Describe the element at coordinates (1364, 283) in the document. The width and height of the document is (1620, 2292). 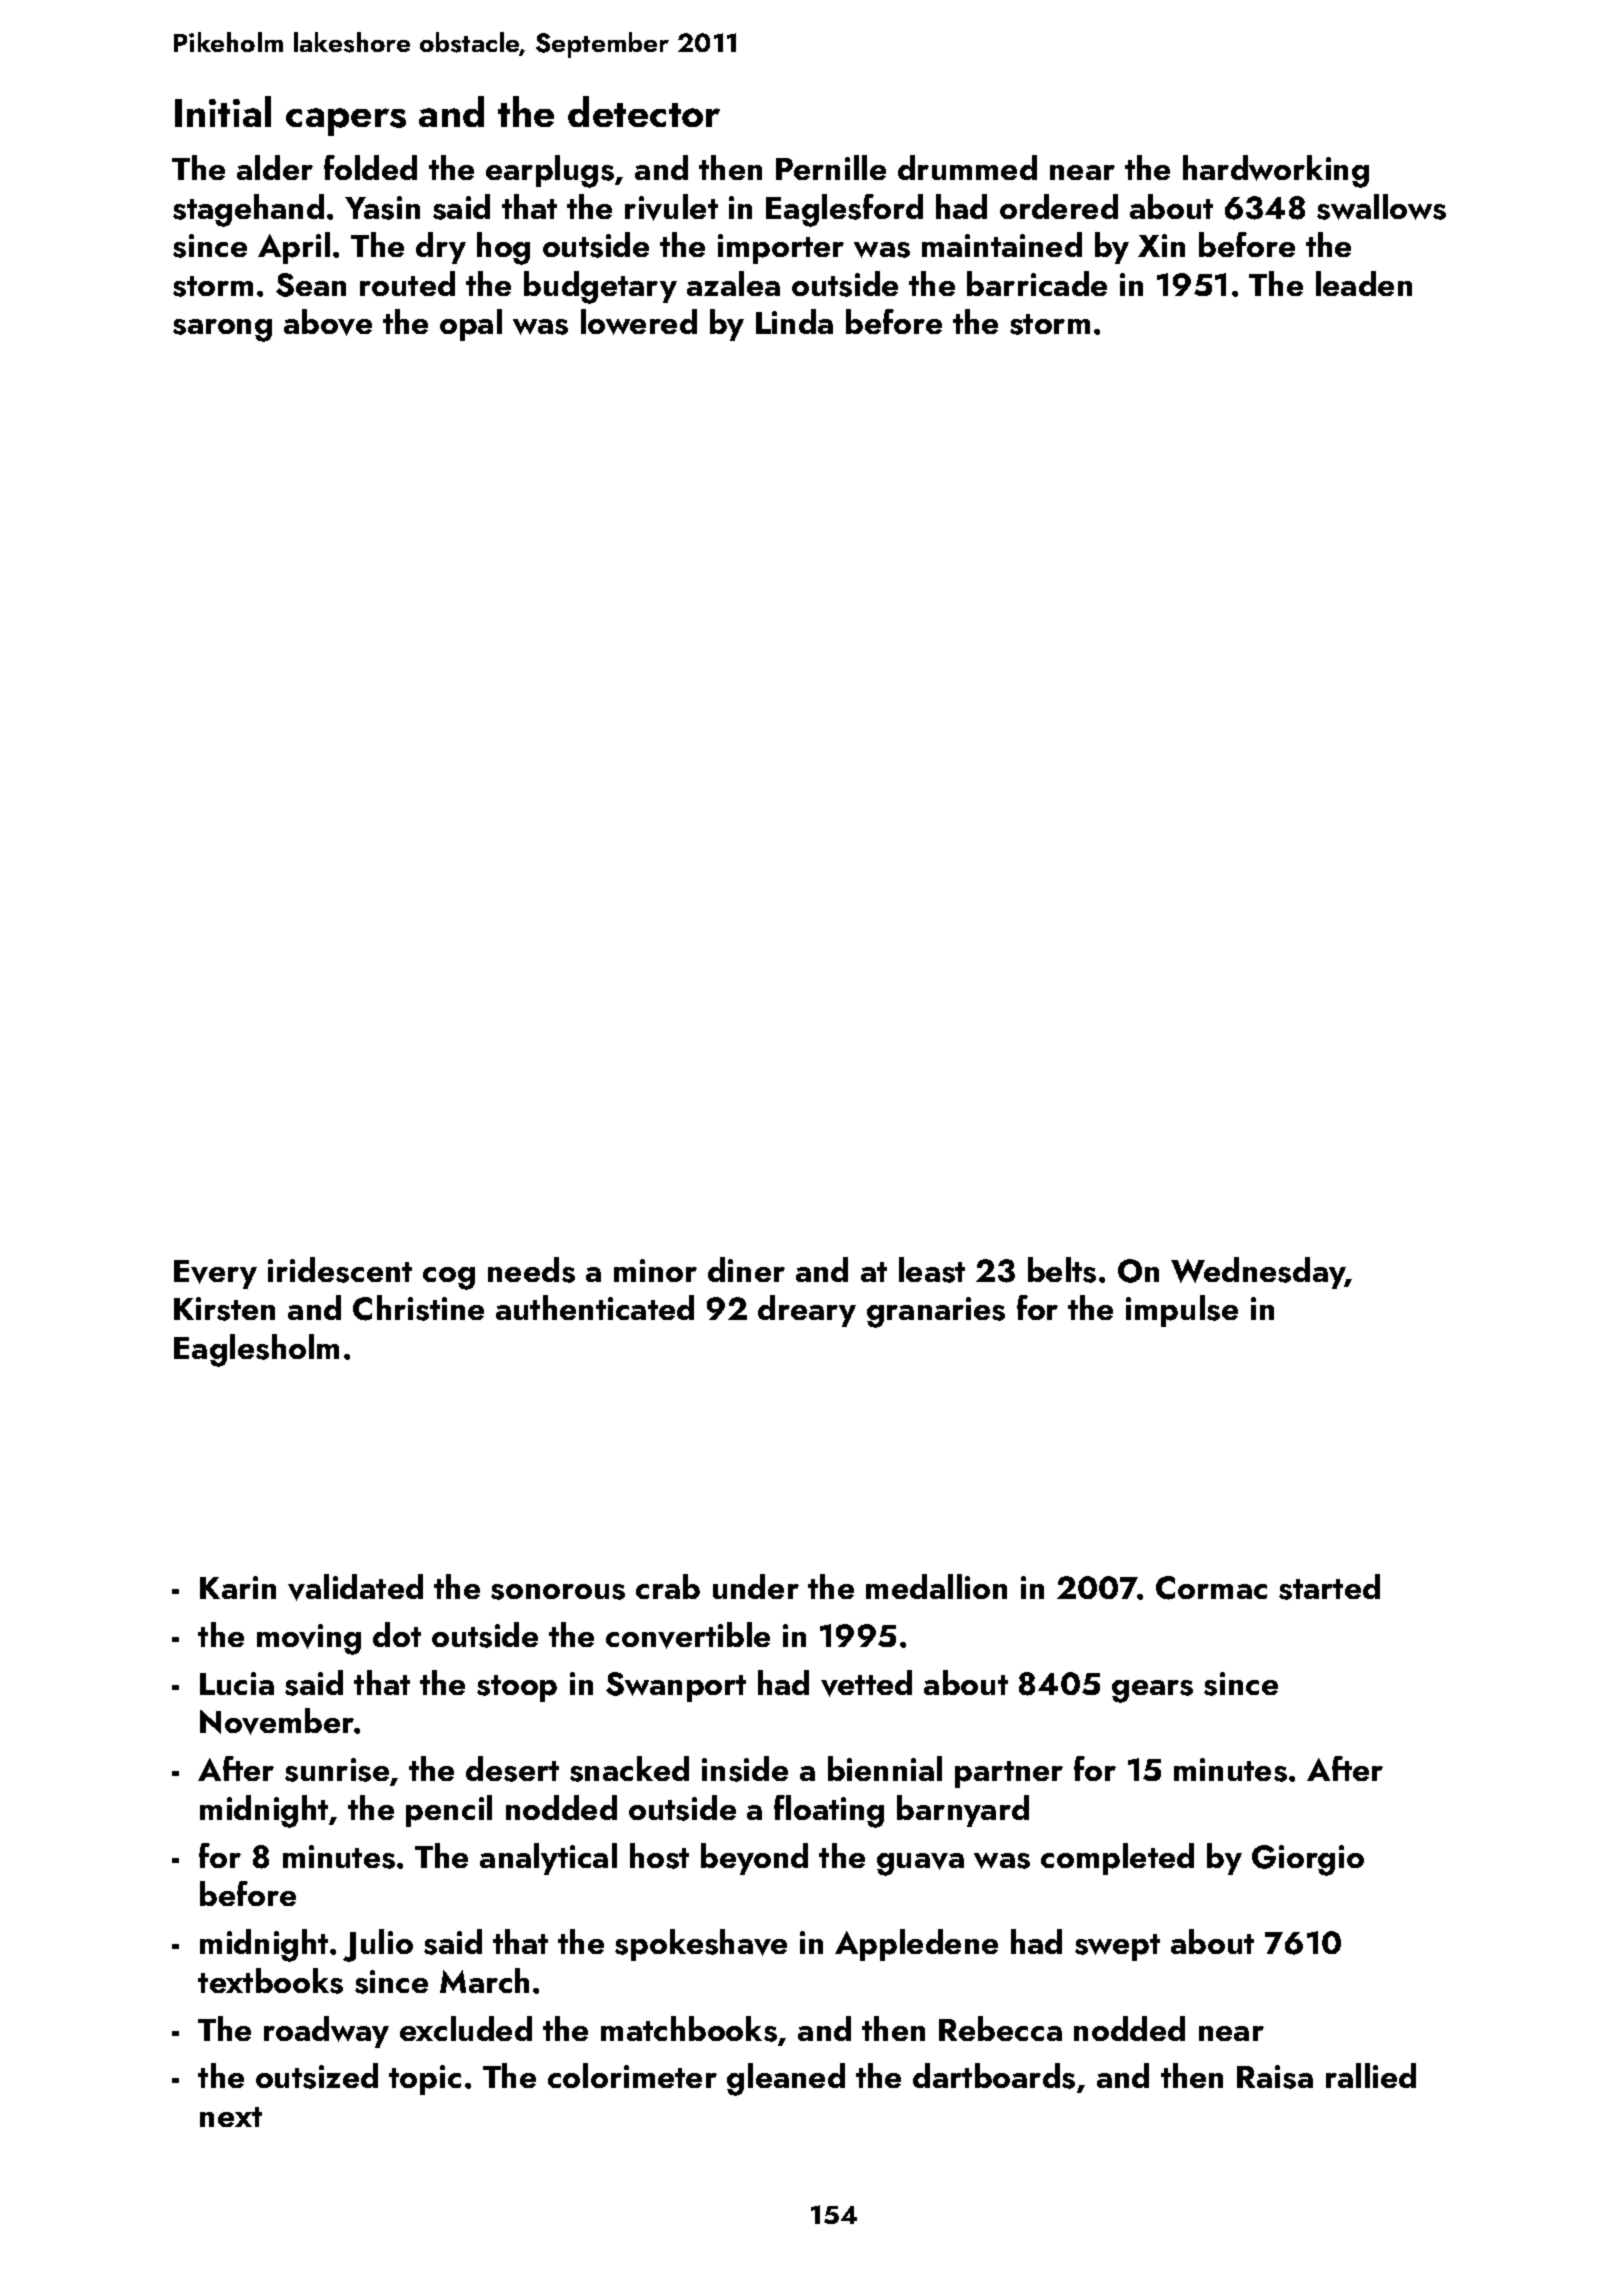
I see `leaden` at that location.
